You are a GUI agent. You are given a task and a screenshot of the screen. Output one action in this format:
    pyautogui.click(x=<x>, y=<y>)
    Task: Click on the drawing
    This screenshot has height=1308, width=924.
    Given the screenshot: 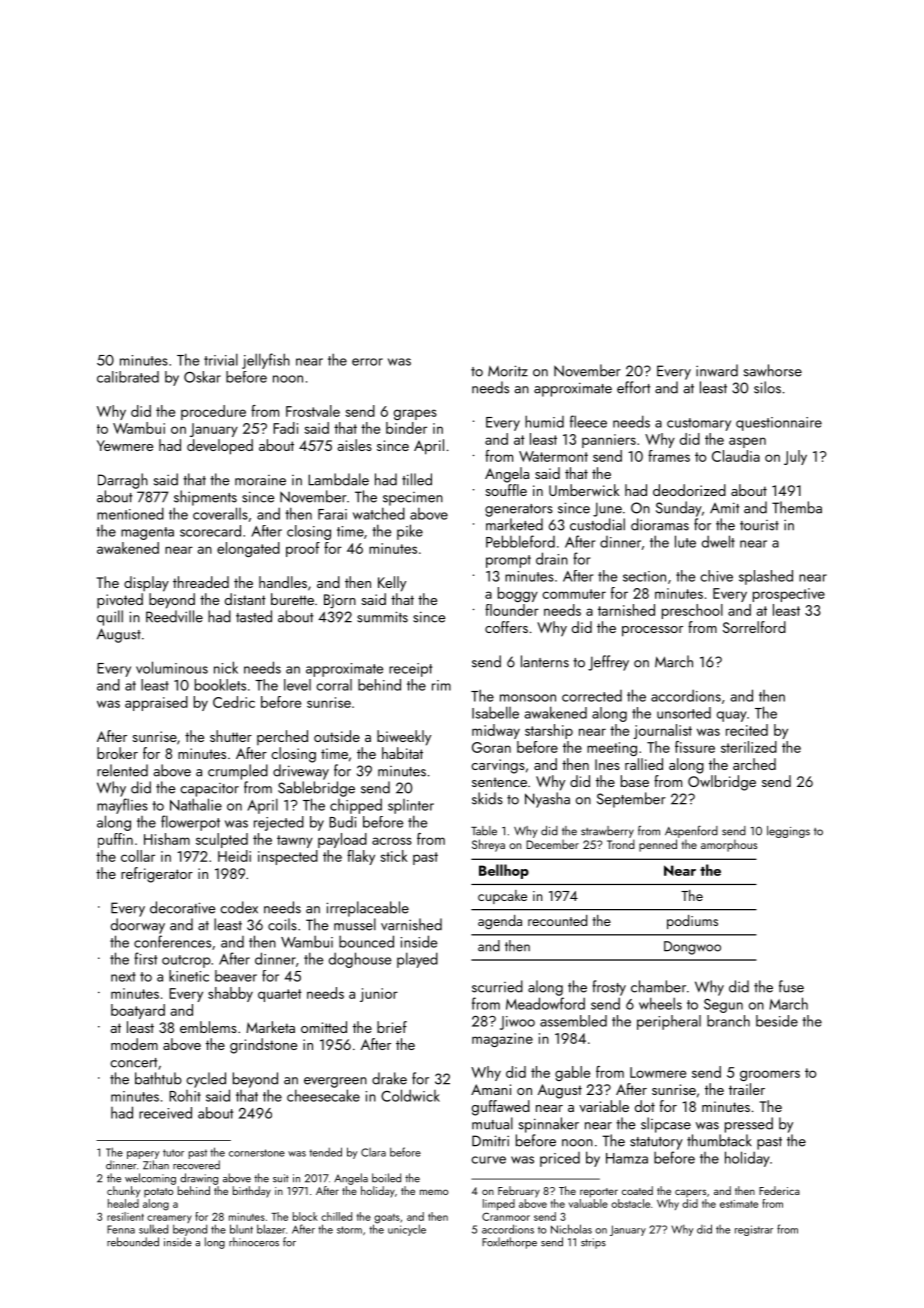 What is the action you would take?
    pyautogui.click(x=199, y=1179)
